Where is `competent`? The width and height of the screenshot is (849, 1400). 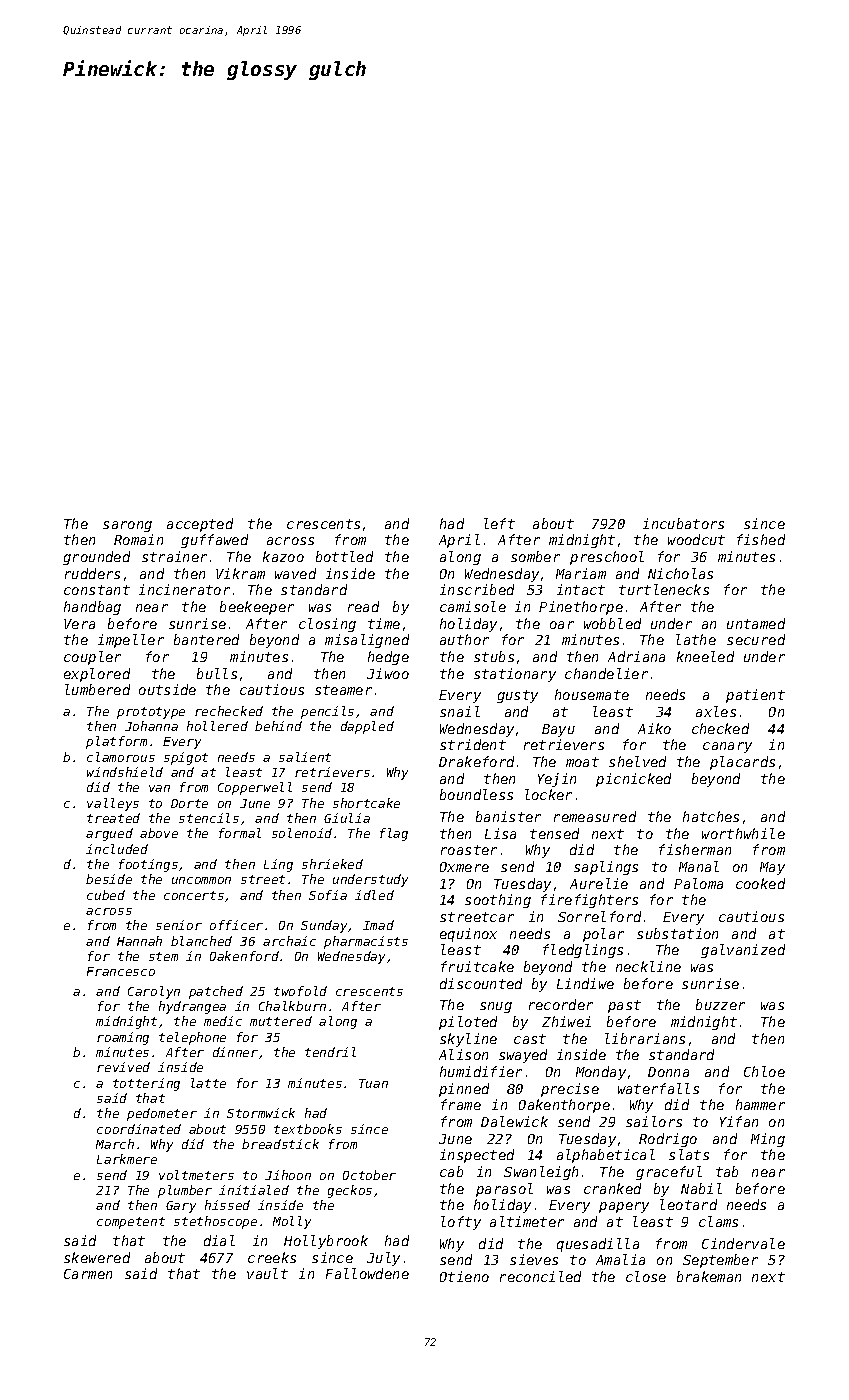
competent is located at coordinates (131, 1223).
